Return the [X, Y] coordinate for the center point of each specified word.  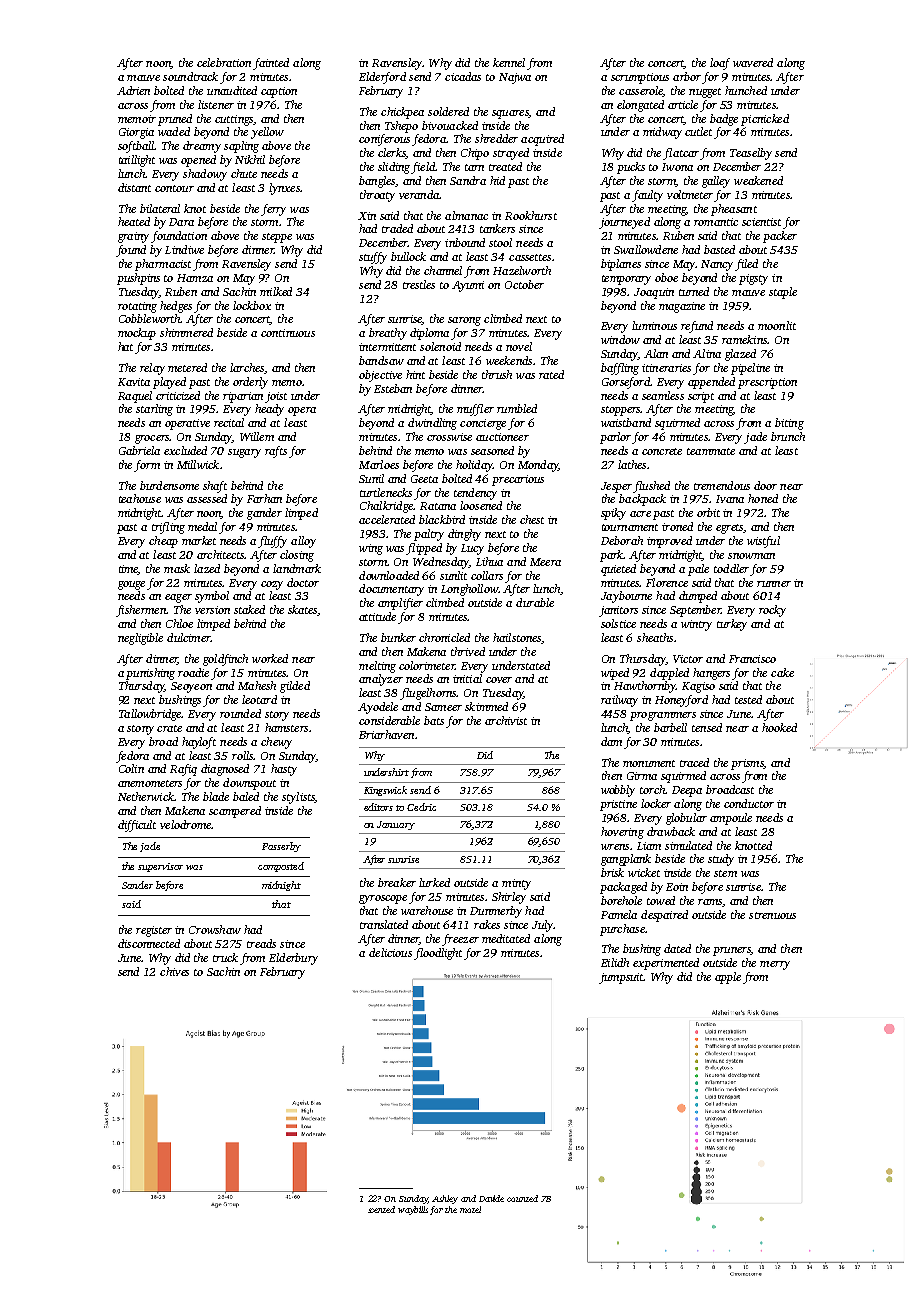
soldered [448, 111]
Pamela [619, 914]
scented [381, 1209]
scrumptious [640, 78]
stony [140, 730]
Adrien [133, 90]
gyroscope [383, 899]
